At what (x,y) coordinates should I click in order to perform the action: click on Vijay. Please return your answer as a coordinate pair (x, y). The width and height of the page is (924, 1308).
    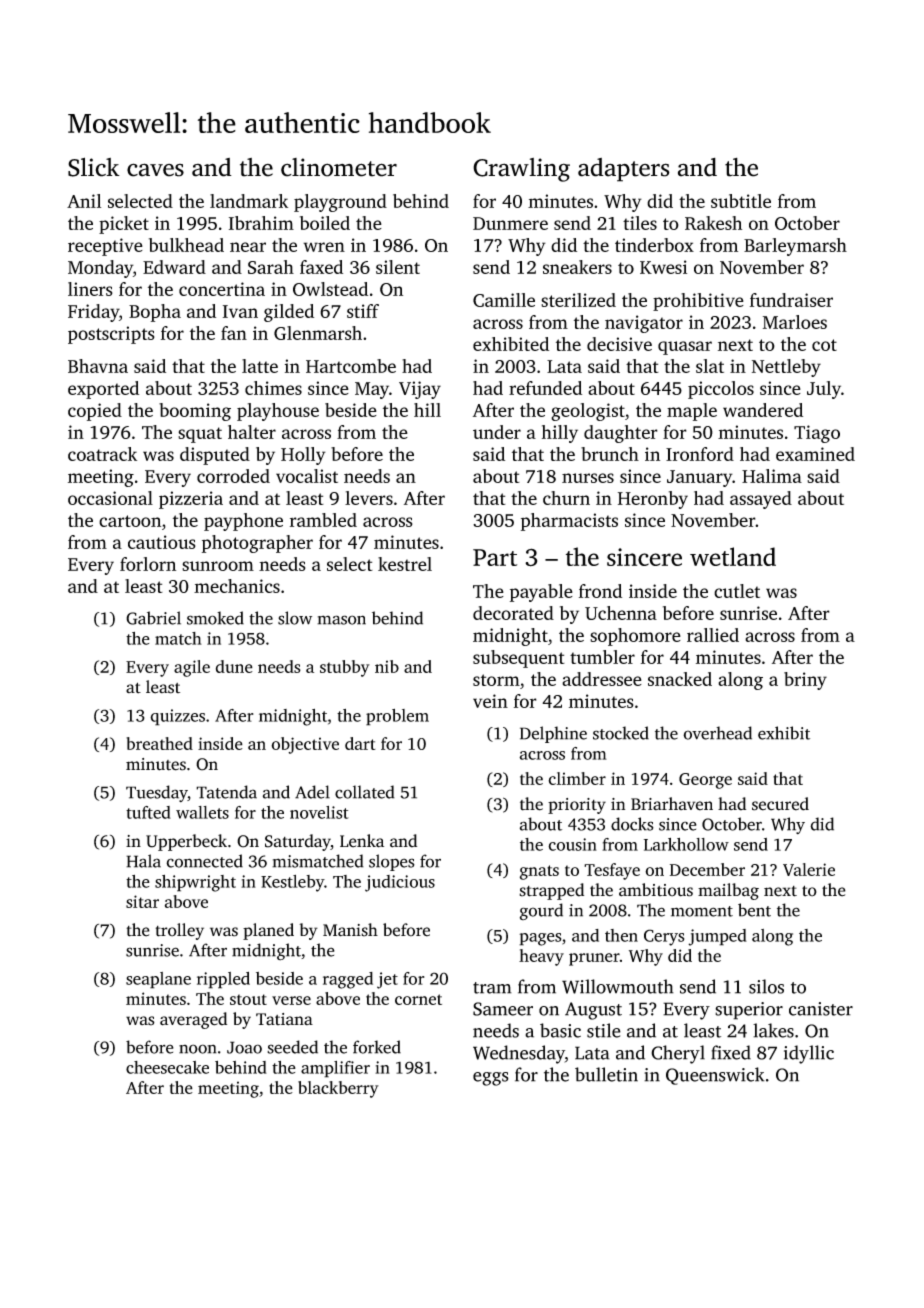
    Looking at the image, I should click on (420, 390).
